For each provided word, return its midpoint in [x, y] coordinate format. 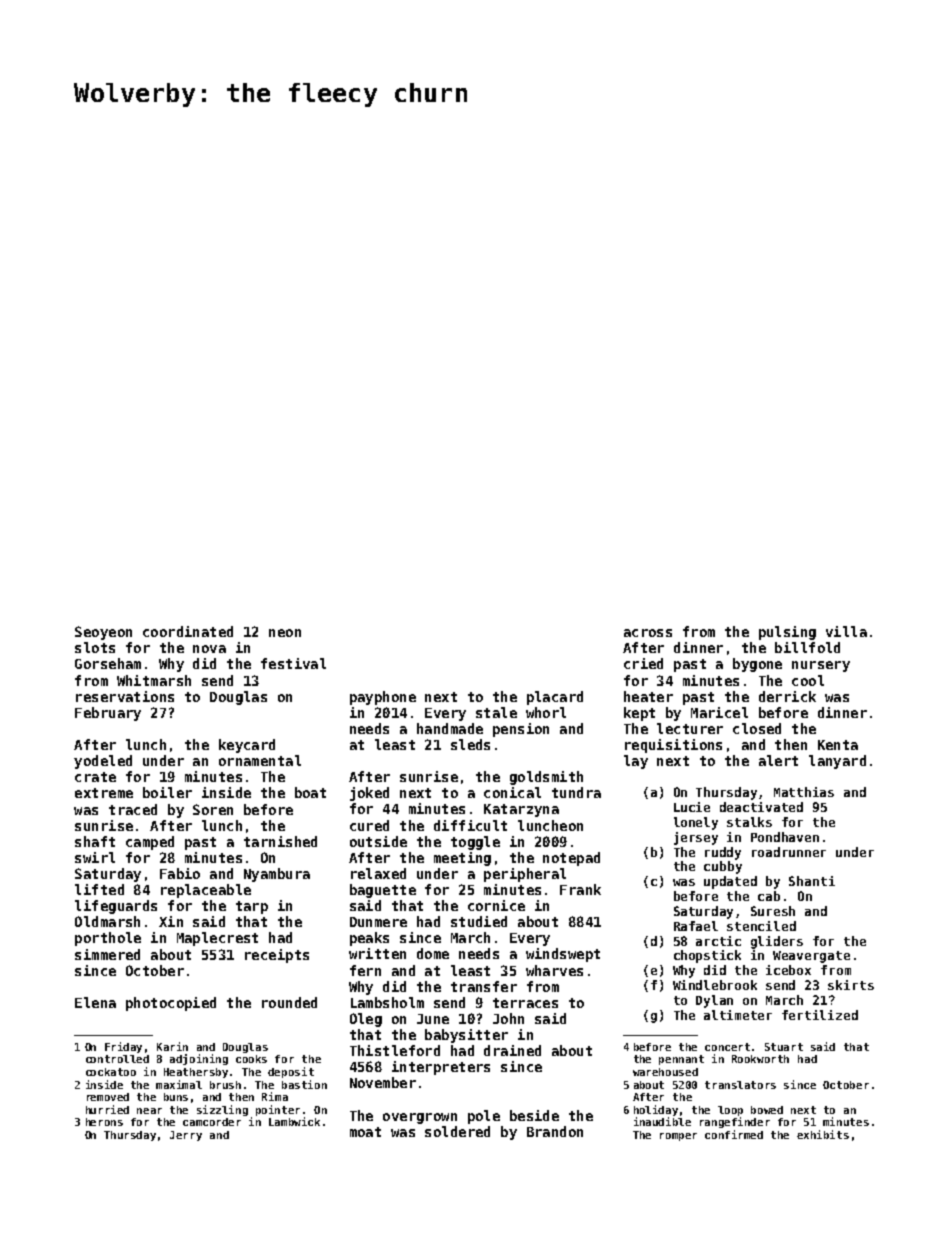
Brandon [555, 1131]
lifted [99, 889]
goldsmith [546, 778]
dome [433, 953]
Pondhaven [785, 837]
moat [365, 1132]
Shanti [812, 881]
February [108, 714]
